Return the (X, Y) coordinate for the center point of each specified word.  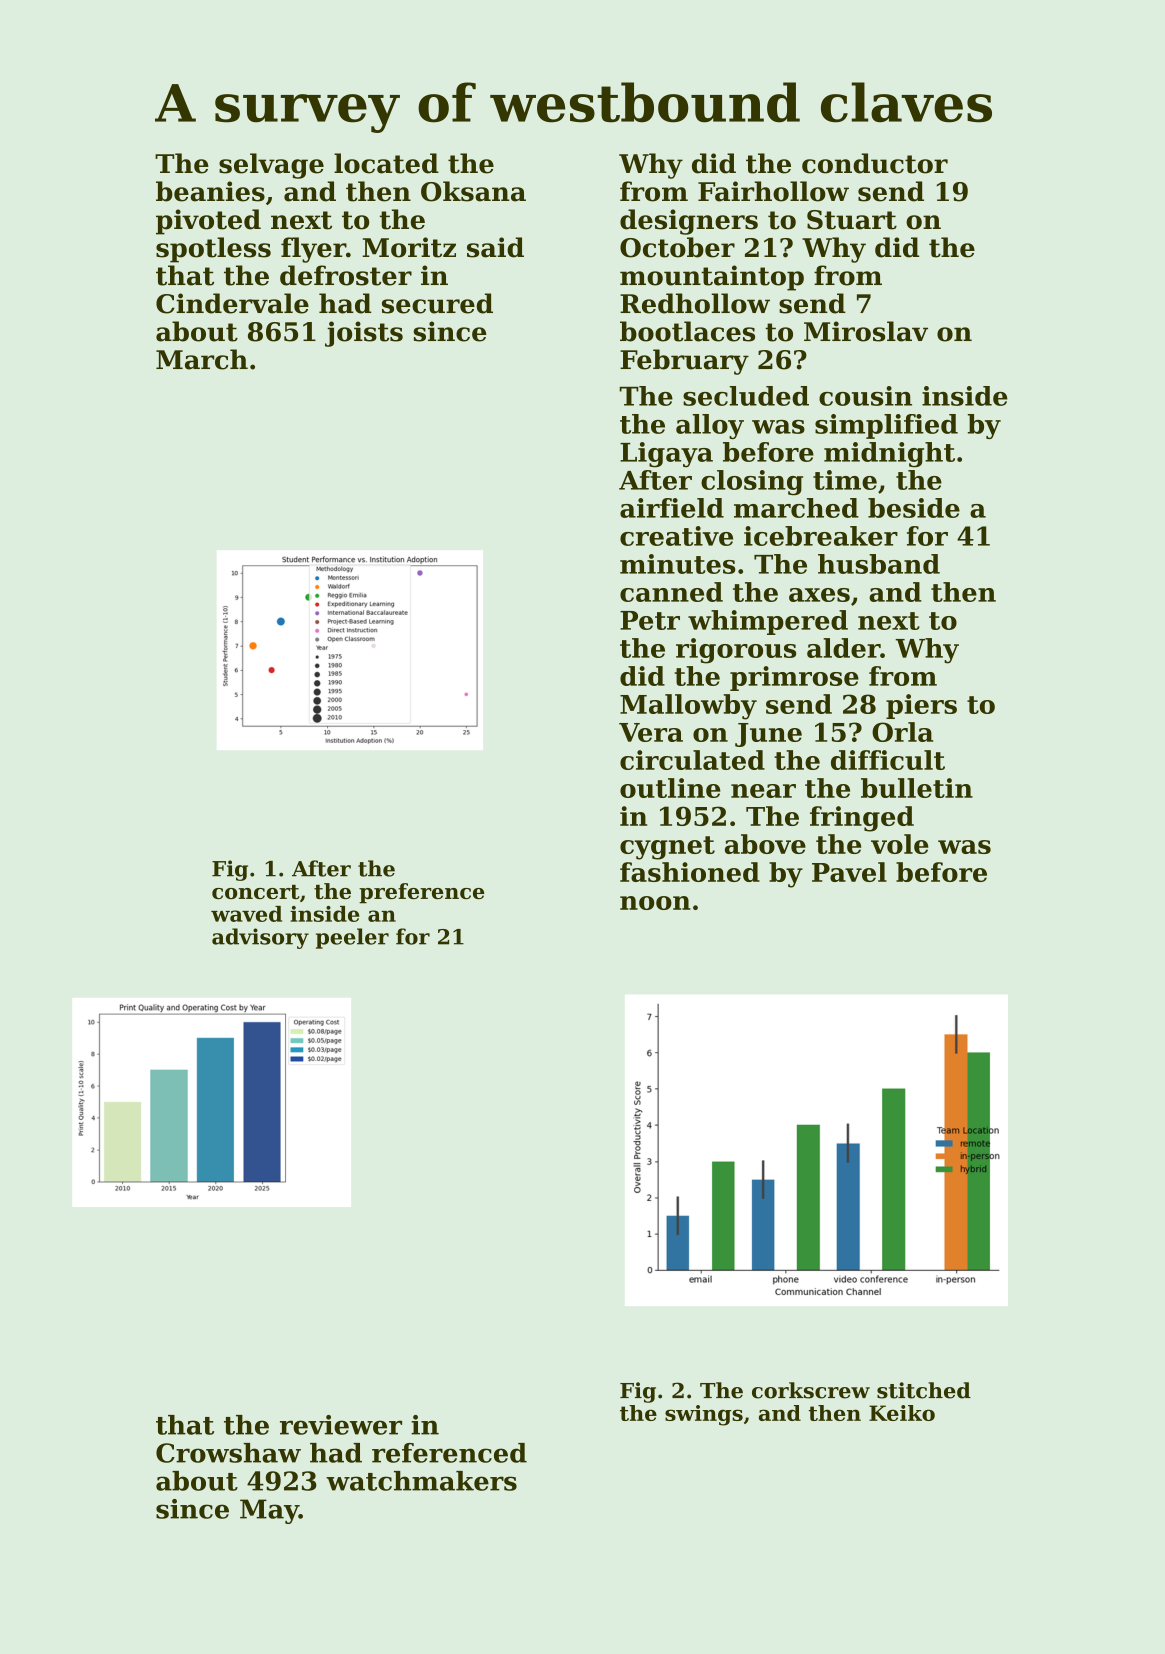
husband (879, 564)
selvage (271, 166)
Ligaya (666, 455)
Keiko (902, 1413)
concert (256, 892)
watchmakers (421, 1481)
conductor (875, 163)
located (386, 163)
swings (704, 1415)
